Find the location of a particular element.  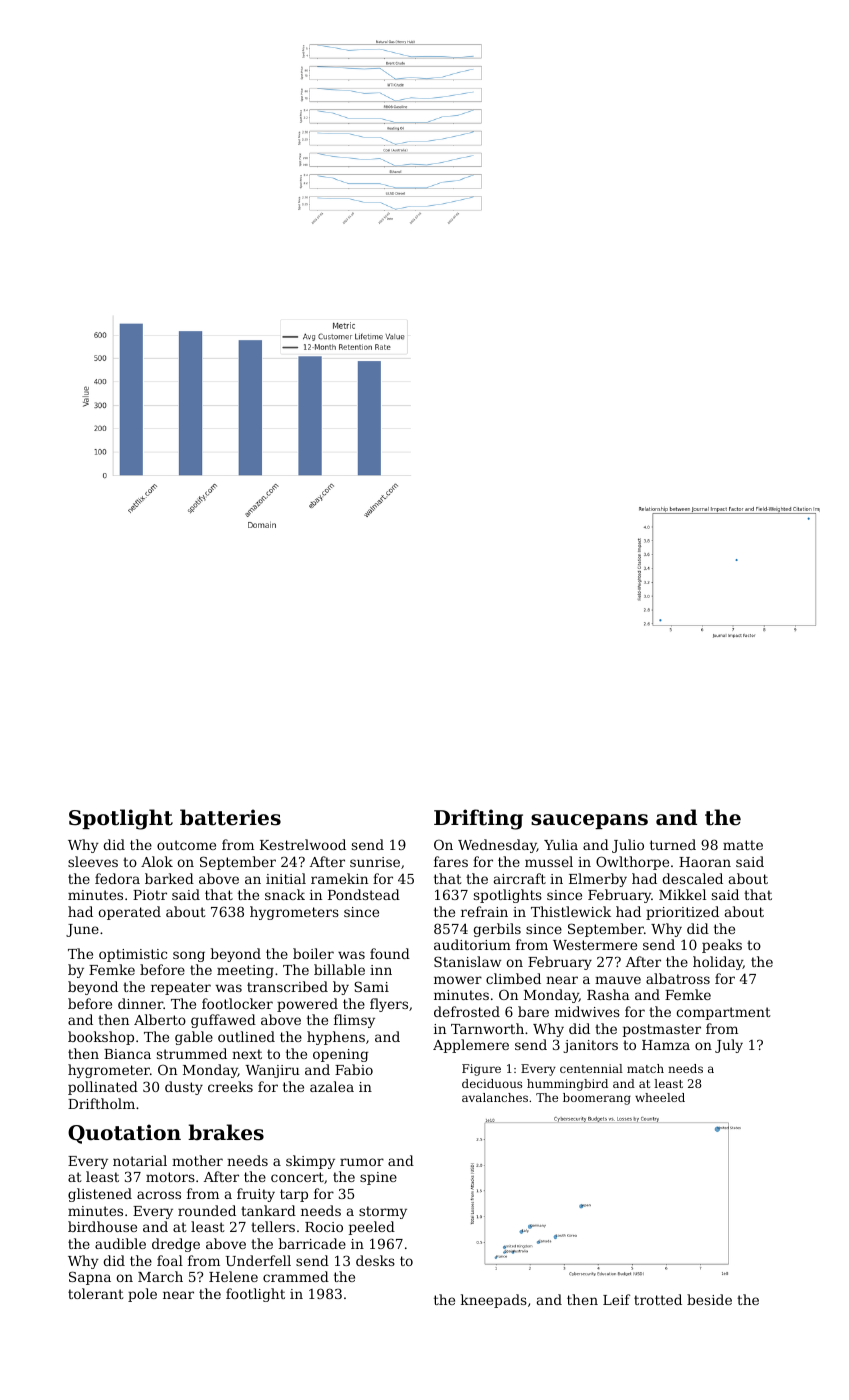

gerbils is located at coordinates (497, 930).
